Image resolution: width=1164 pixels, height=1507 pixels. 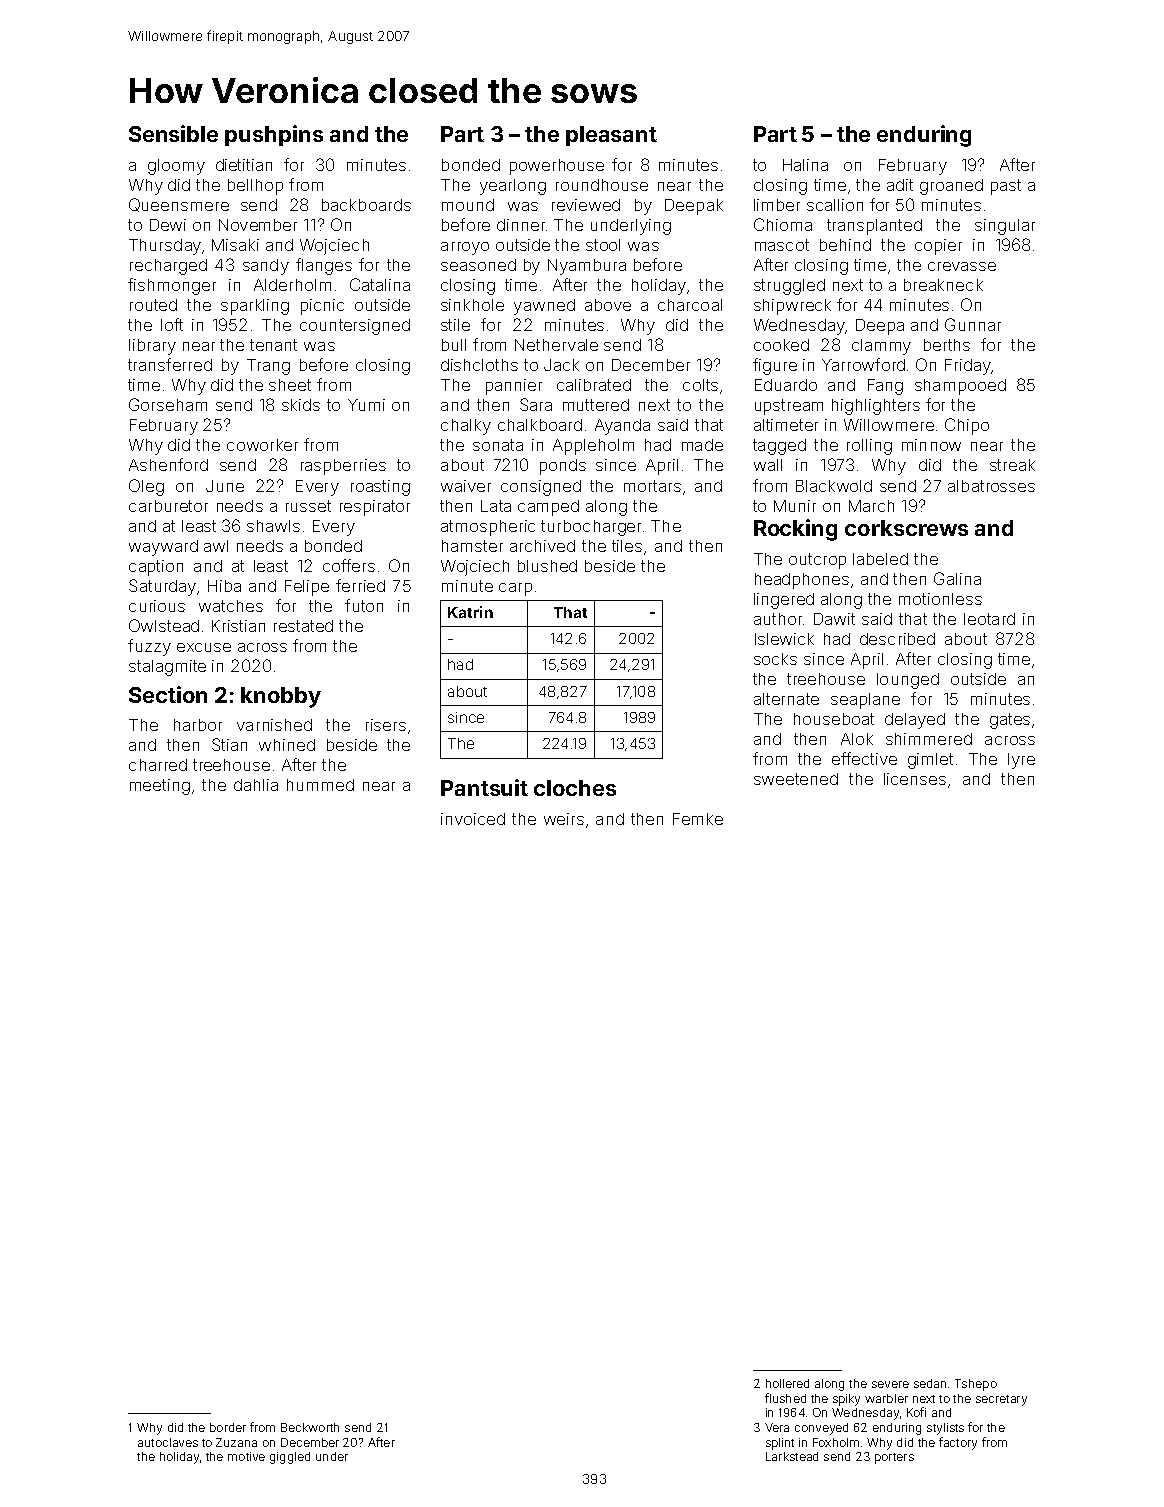 I want to click on licenses, so click(x=915, y=779).
